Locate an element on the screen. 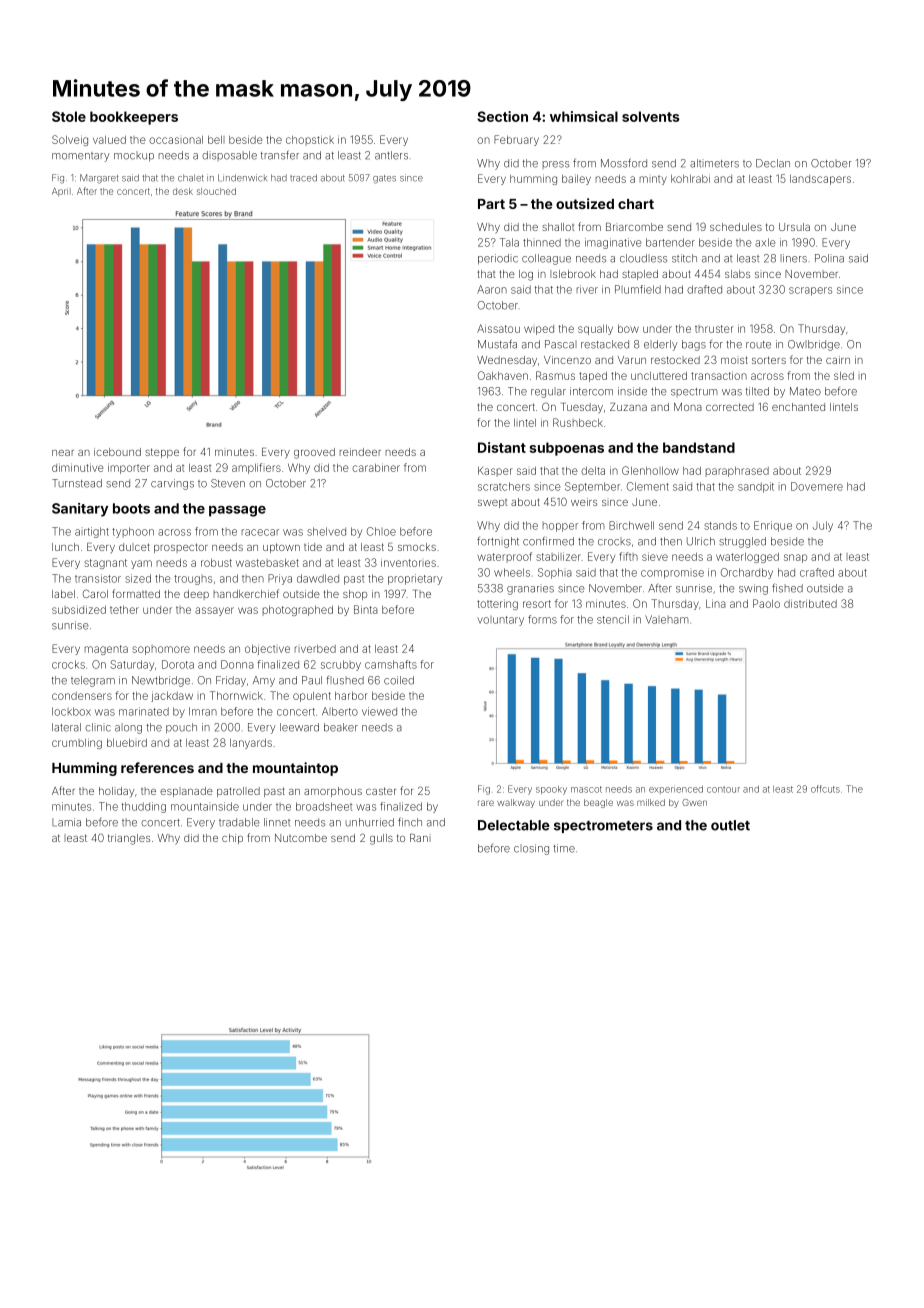 This screenshot has height=1308, width=924. forms is located at coordinates (542, 619).
